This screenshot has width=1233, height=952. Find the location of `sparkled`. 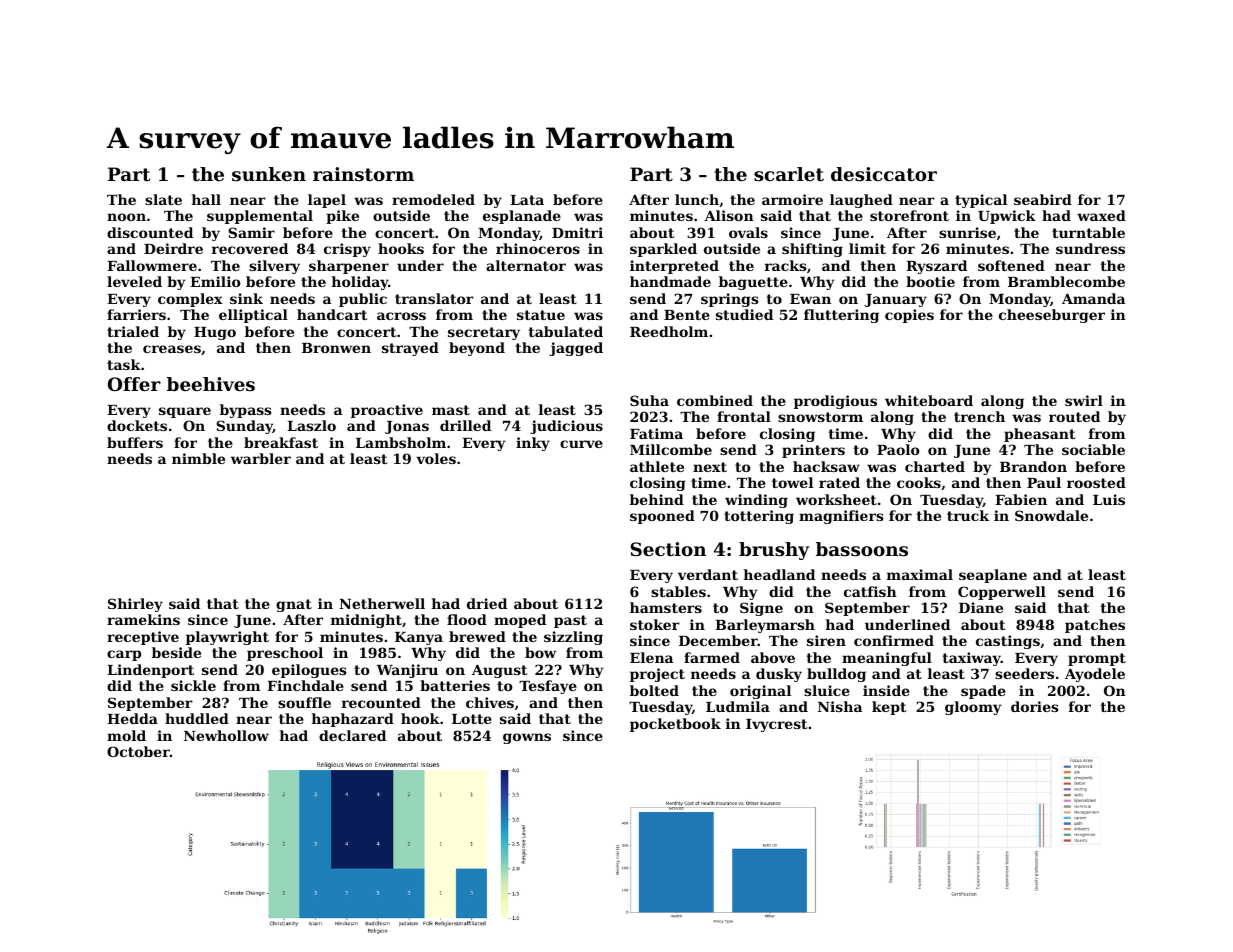

sparkled is located at coordinates (663, 250).
